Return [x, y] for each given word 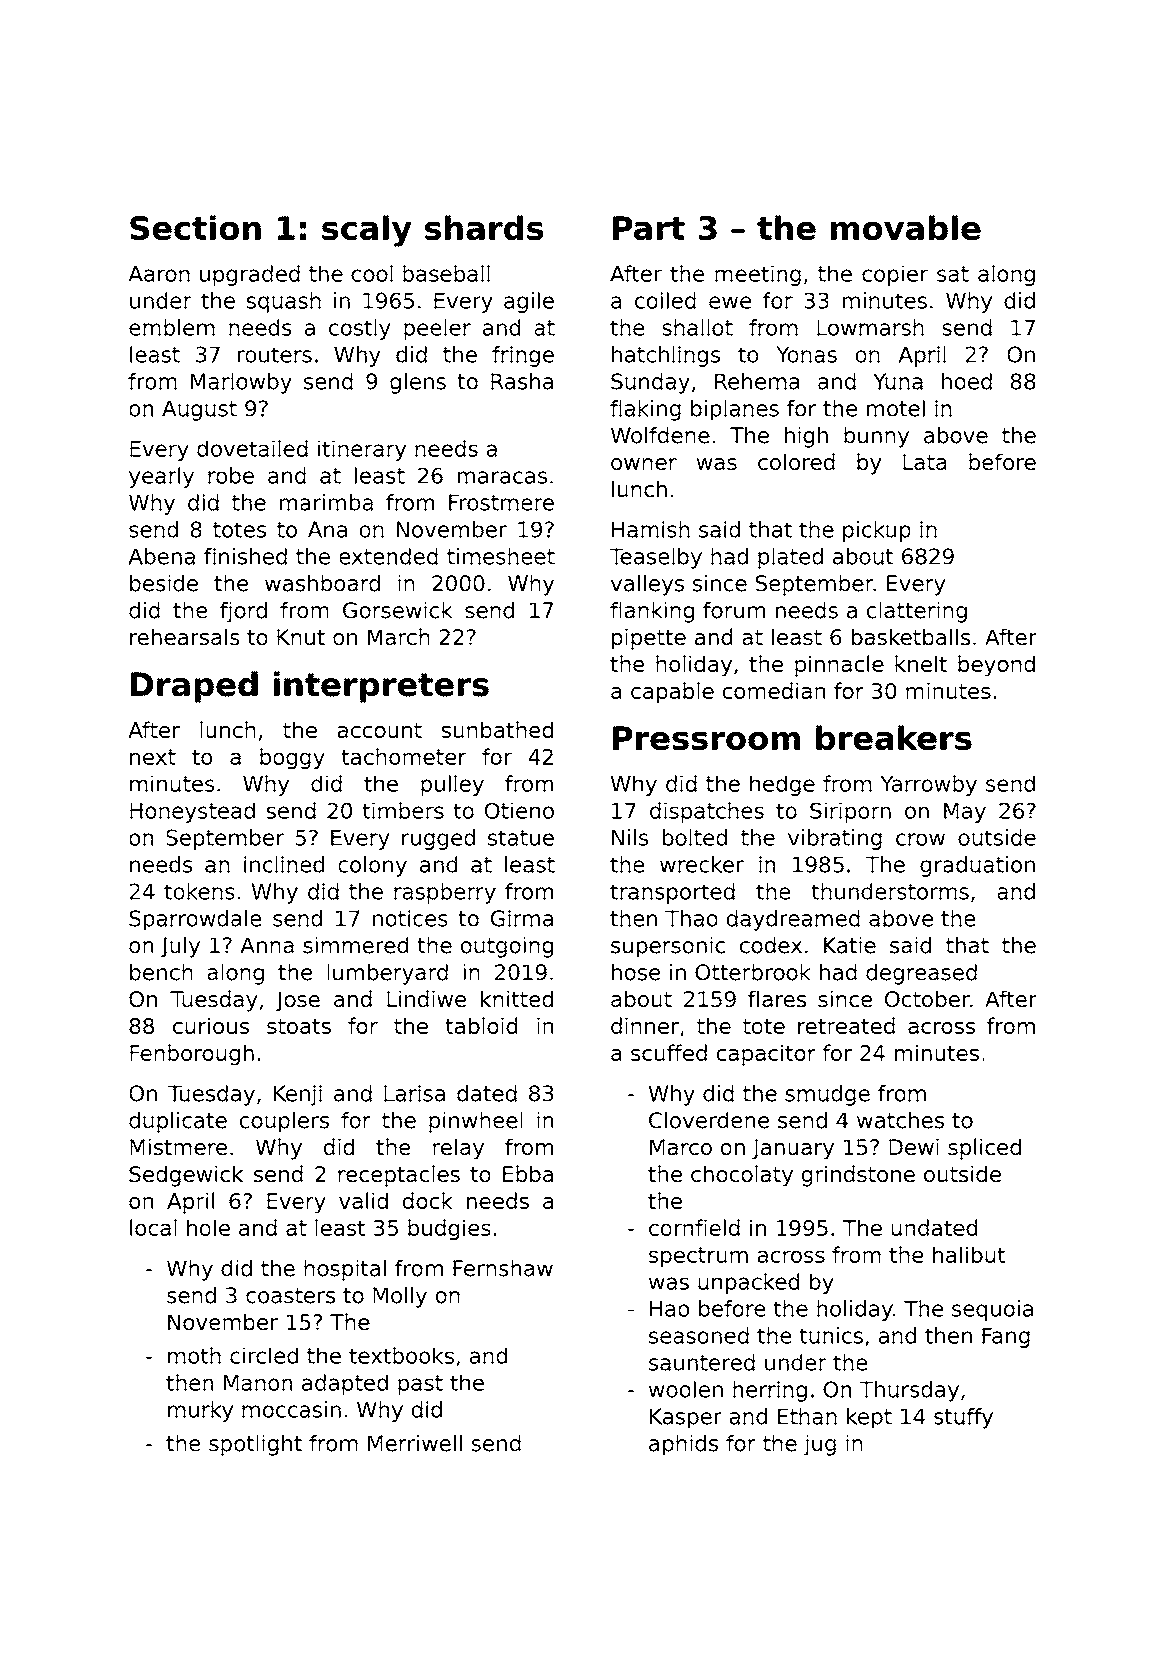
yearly [161, 477]
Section [195, 227]
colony [372, 866]
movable [906, 227]
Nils [630, 837]
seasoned [699, 1335]
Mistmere [178, 1147]
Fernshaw [503, 1268]
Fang [1006, 1338]
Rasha [522, 381]
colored [796, 462]
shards [484, 227]
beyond [996, 666]
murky [200, 1411]
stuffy [963, 1418]
